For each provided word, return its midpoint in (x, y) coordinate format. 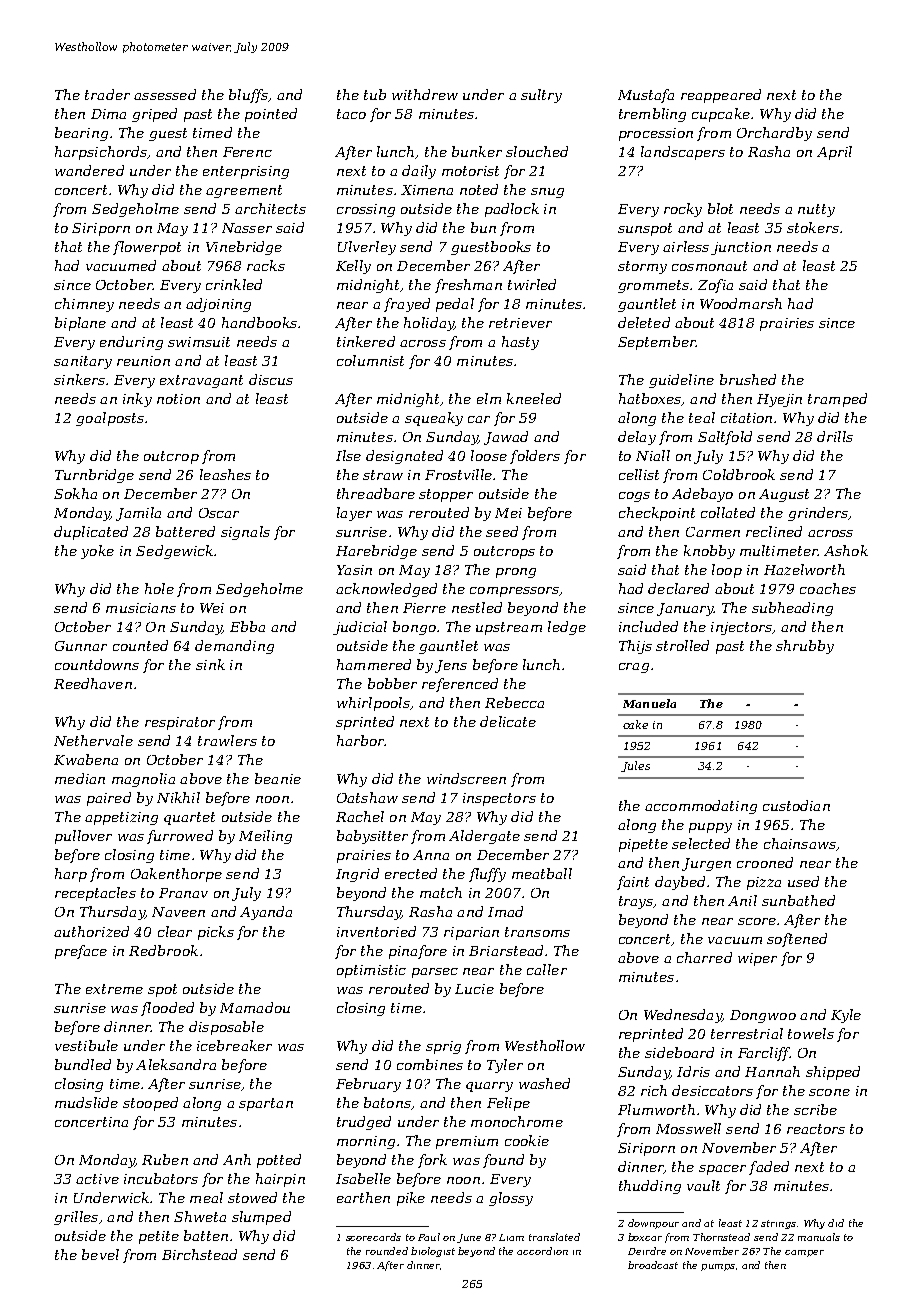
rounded (387, 1251)
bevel (100, 1254)
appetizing (121, 818)
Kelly (353, 267)
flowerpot (147, 248)
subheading (792, 609)
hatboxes (650, 398)
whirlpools (373, 704)
